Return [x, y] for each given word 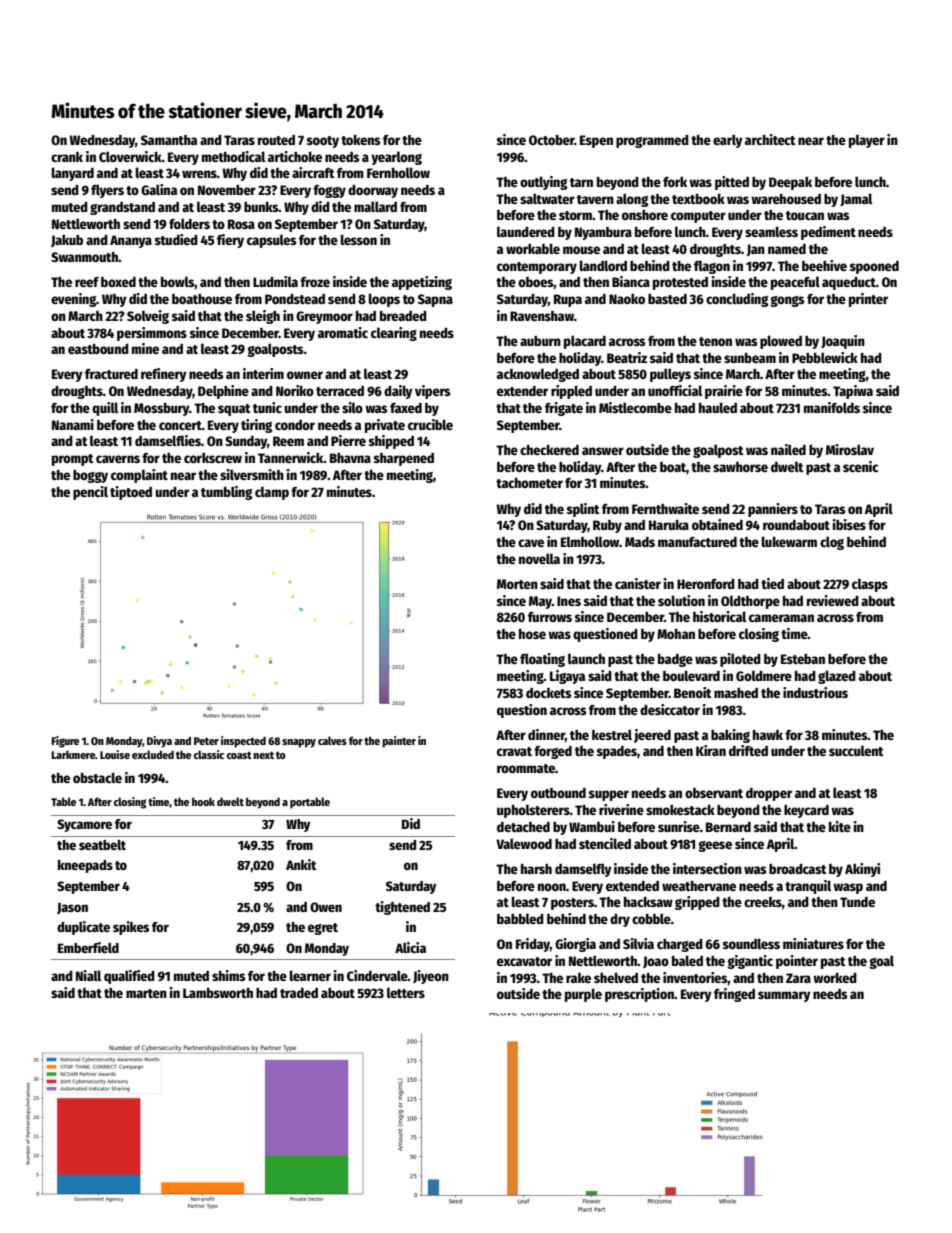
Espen [596, 141]
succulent [856, 750]
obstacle [97, 777]
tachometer [529, 483]
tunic [267, 407]
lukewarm [789, 541]
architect [770, 139]
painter [399, 742]
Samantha [169, 140]
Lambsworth [218, 993]
